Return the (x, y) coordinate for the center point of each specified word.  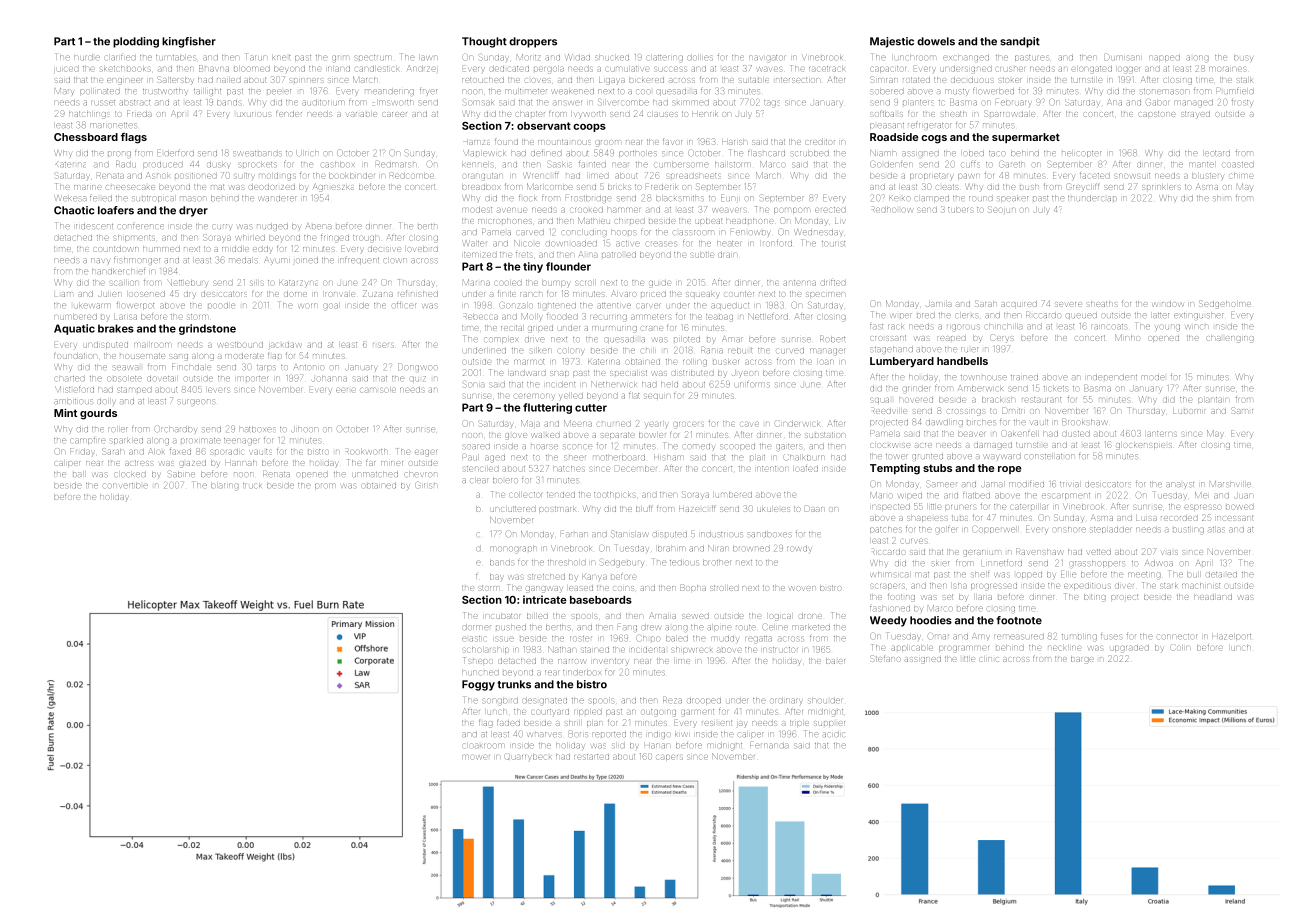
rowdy (799, 549)
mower (476, 757)
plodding (136, 42)
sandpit (1020, 42)
